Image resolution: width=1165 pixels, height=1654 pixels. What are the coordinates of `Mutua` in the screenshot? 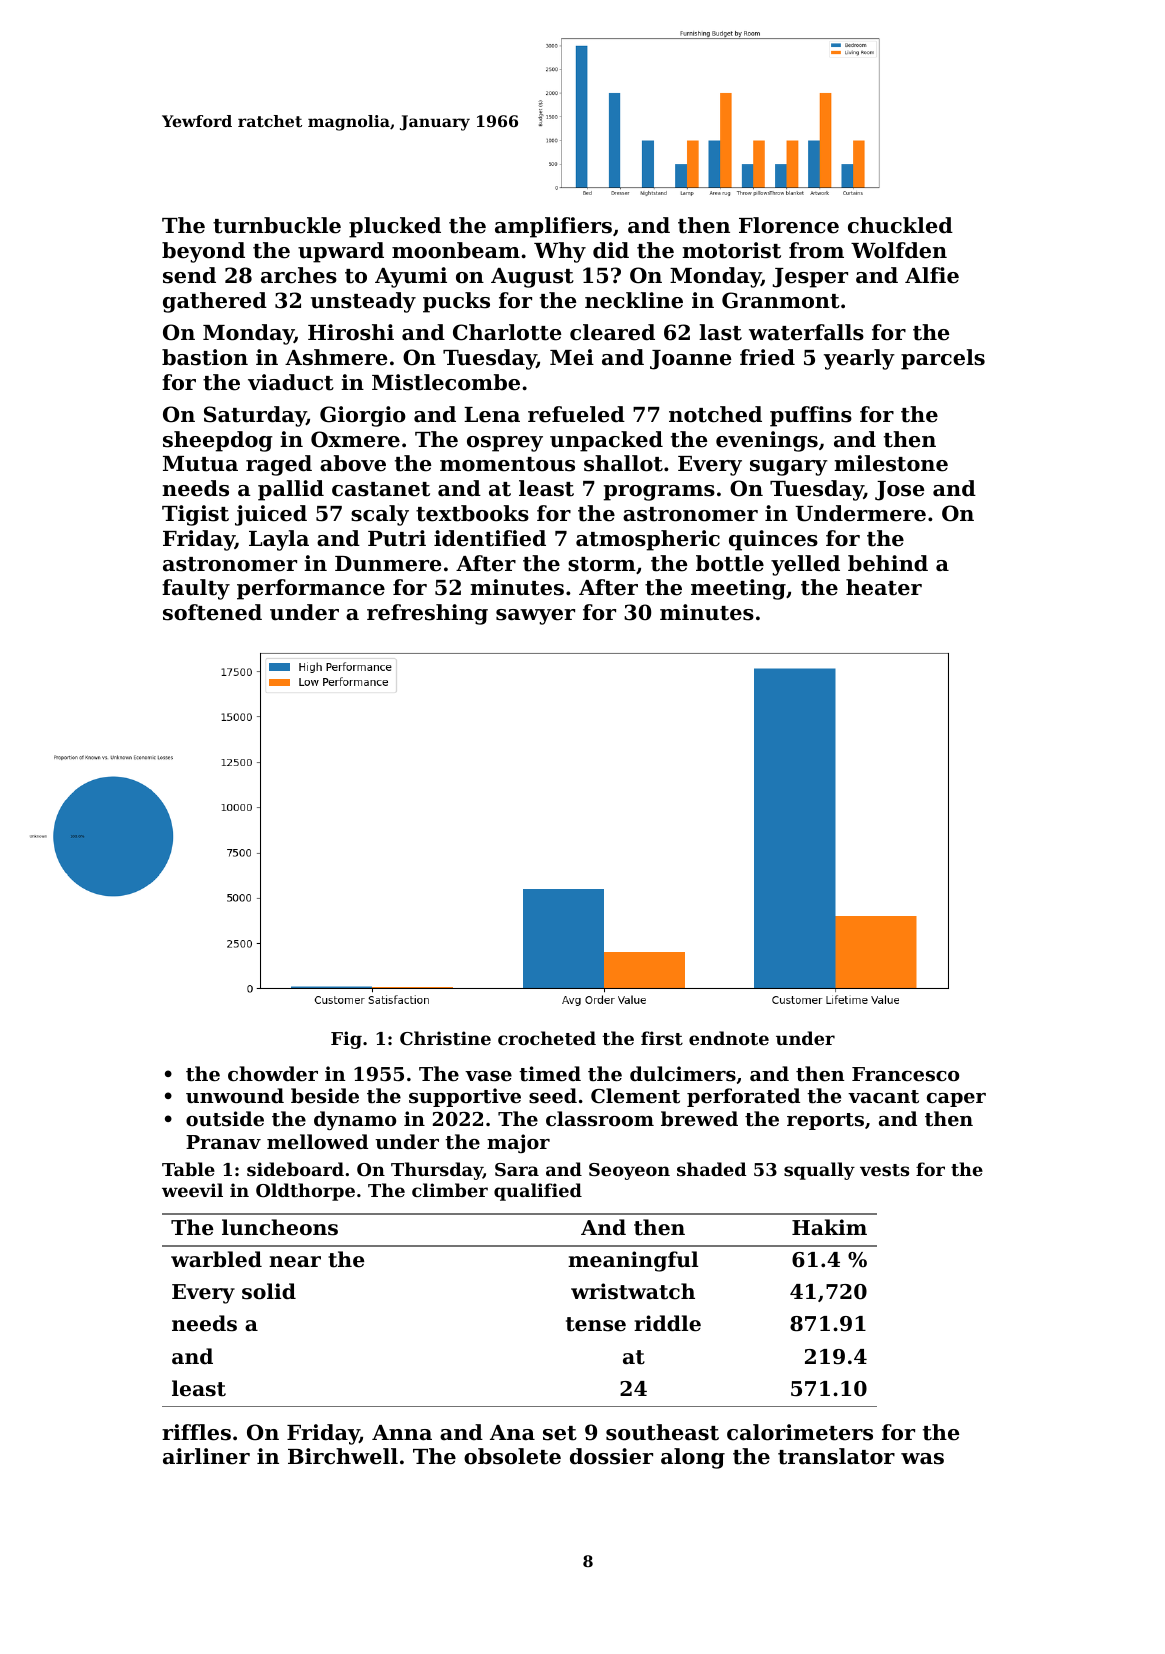 It's located at (200, 464).
